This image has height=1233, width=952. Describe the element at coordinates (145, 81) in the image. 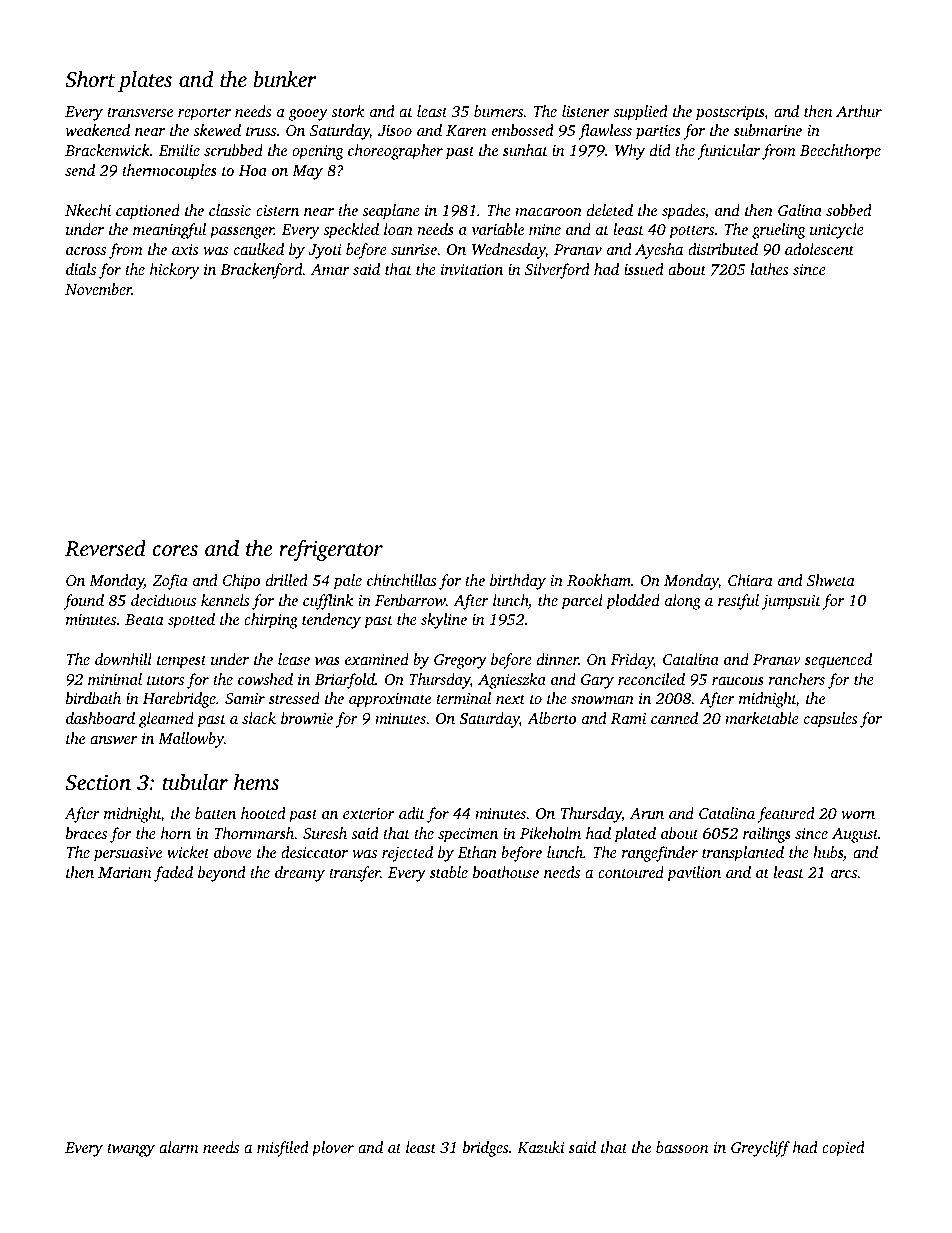

I see `plates` at that location.
